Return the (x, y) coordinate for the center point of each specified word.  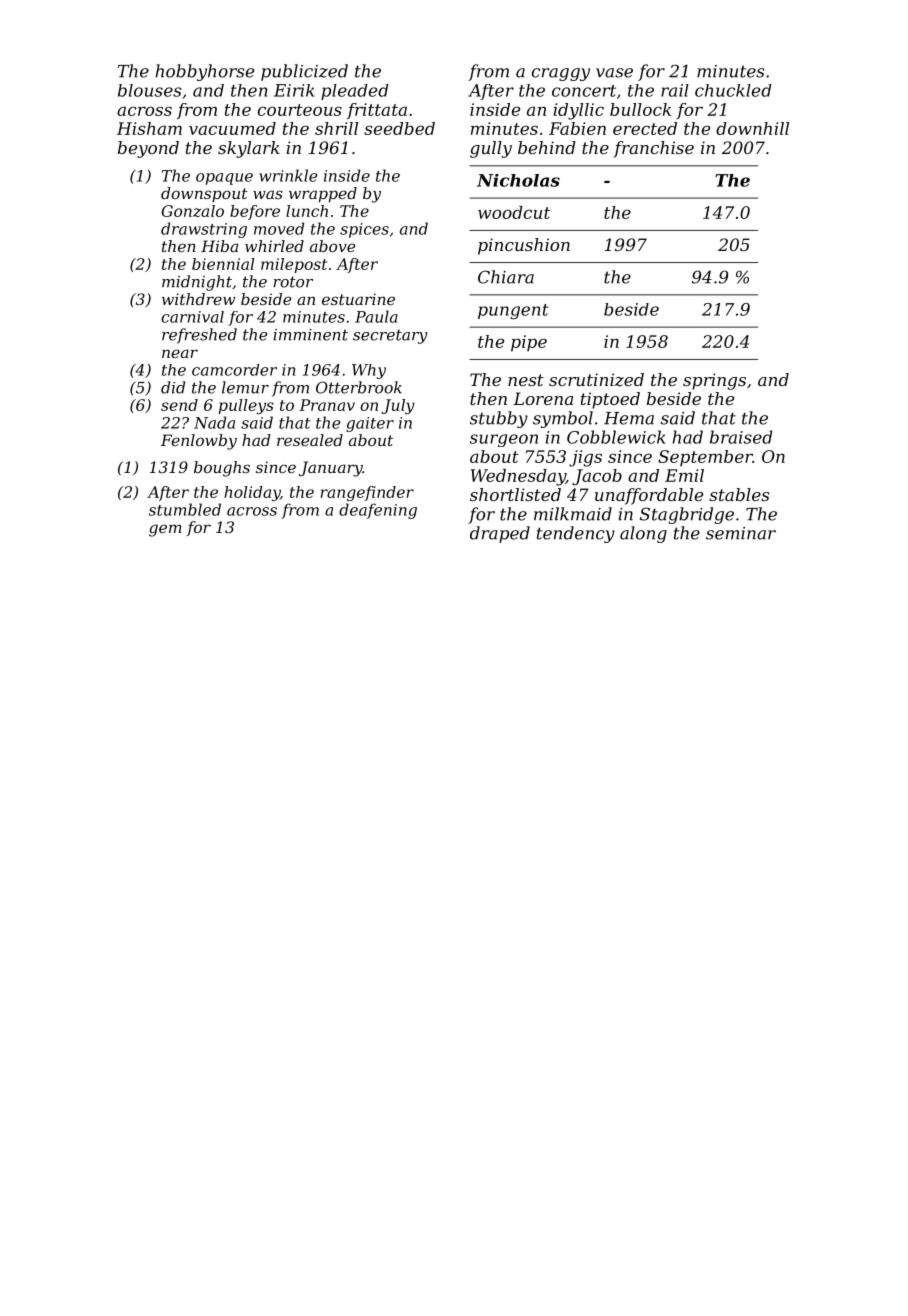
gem (165, 530)
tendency (576, 534)
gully (491, 149)
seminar (741, 533)
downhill (752, 128)
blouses (150, 90)
